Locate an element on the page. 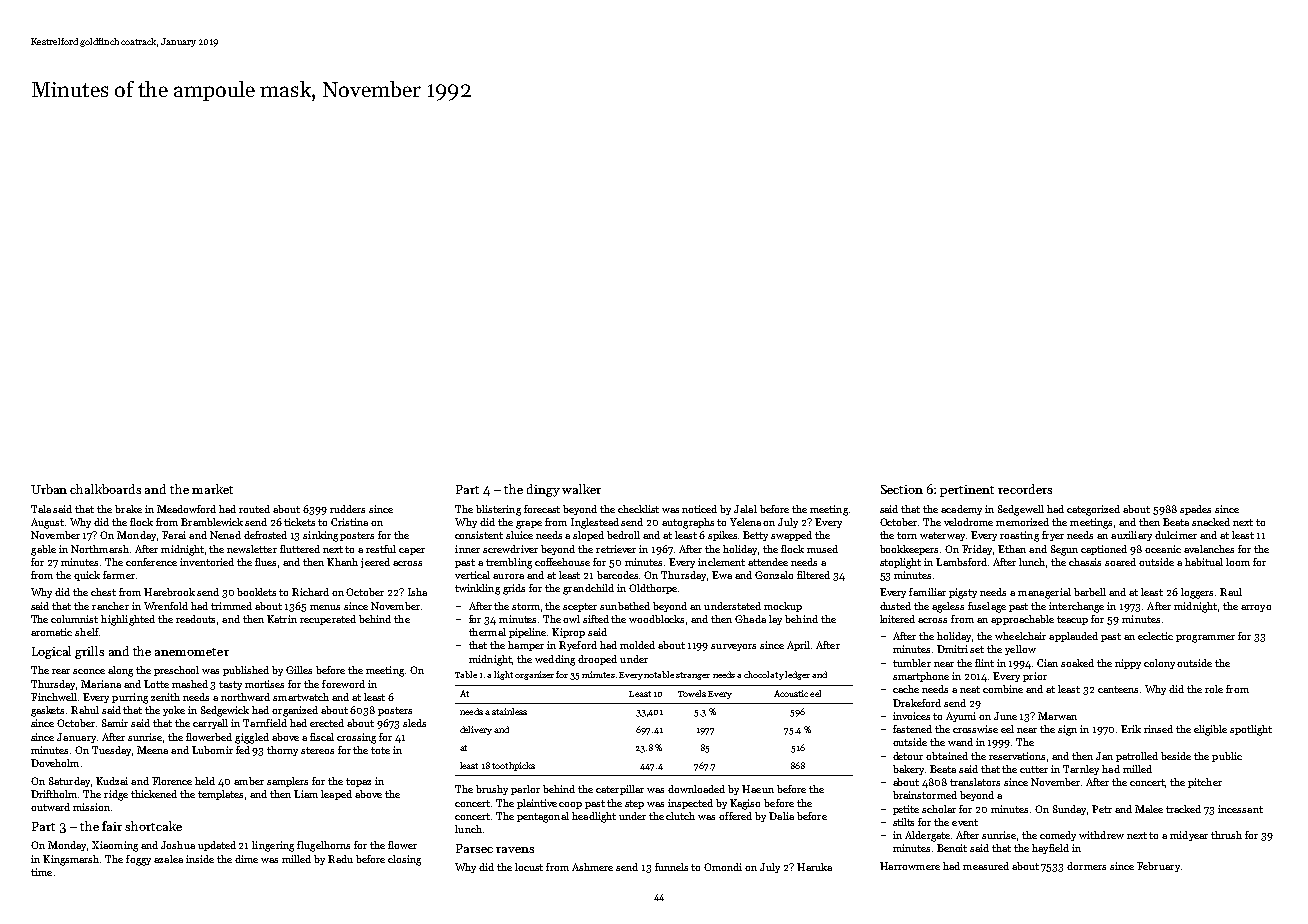  ledger is located at coordinates (797, 675).
